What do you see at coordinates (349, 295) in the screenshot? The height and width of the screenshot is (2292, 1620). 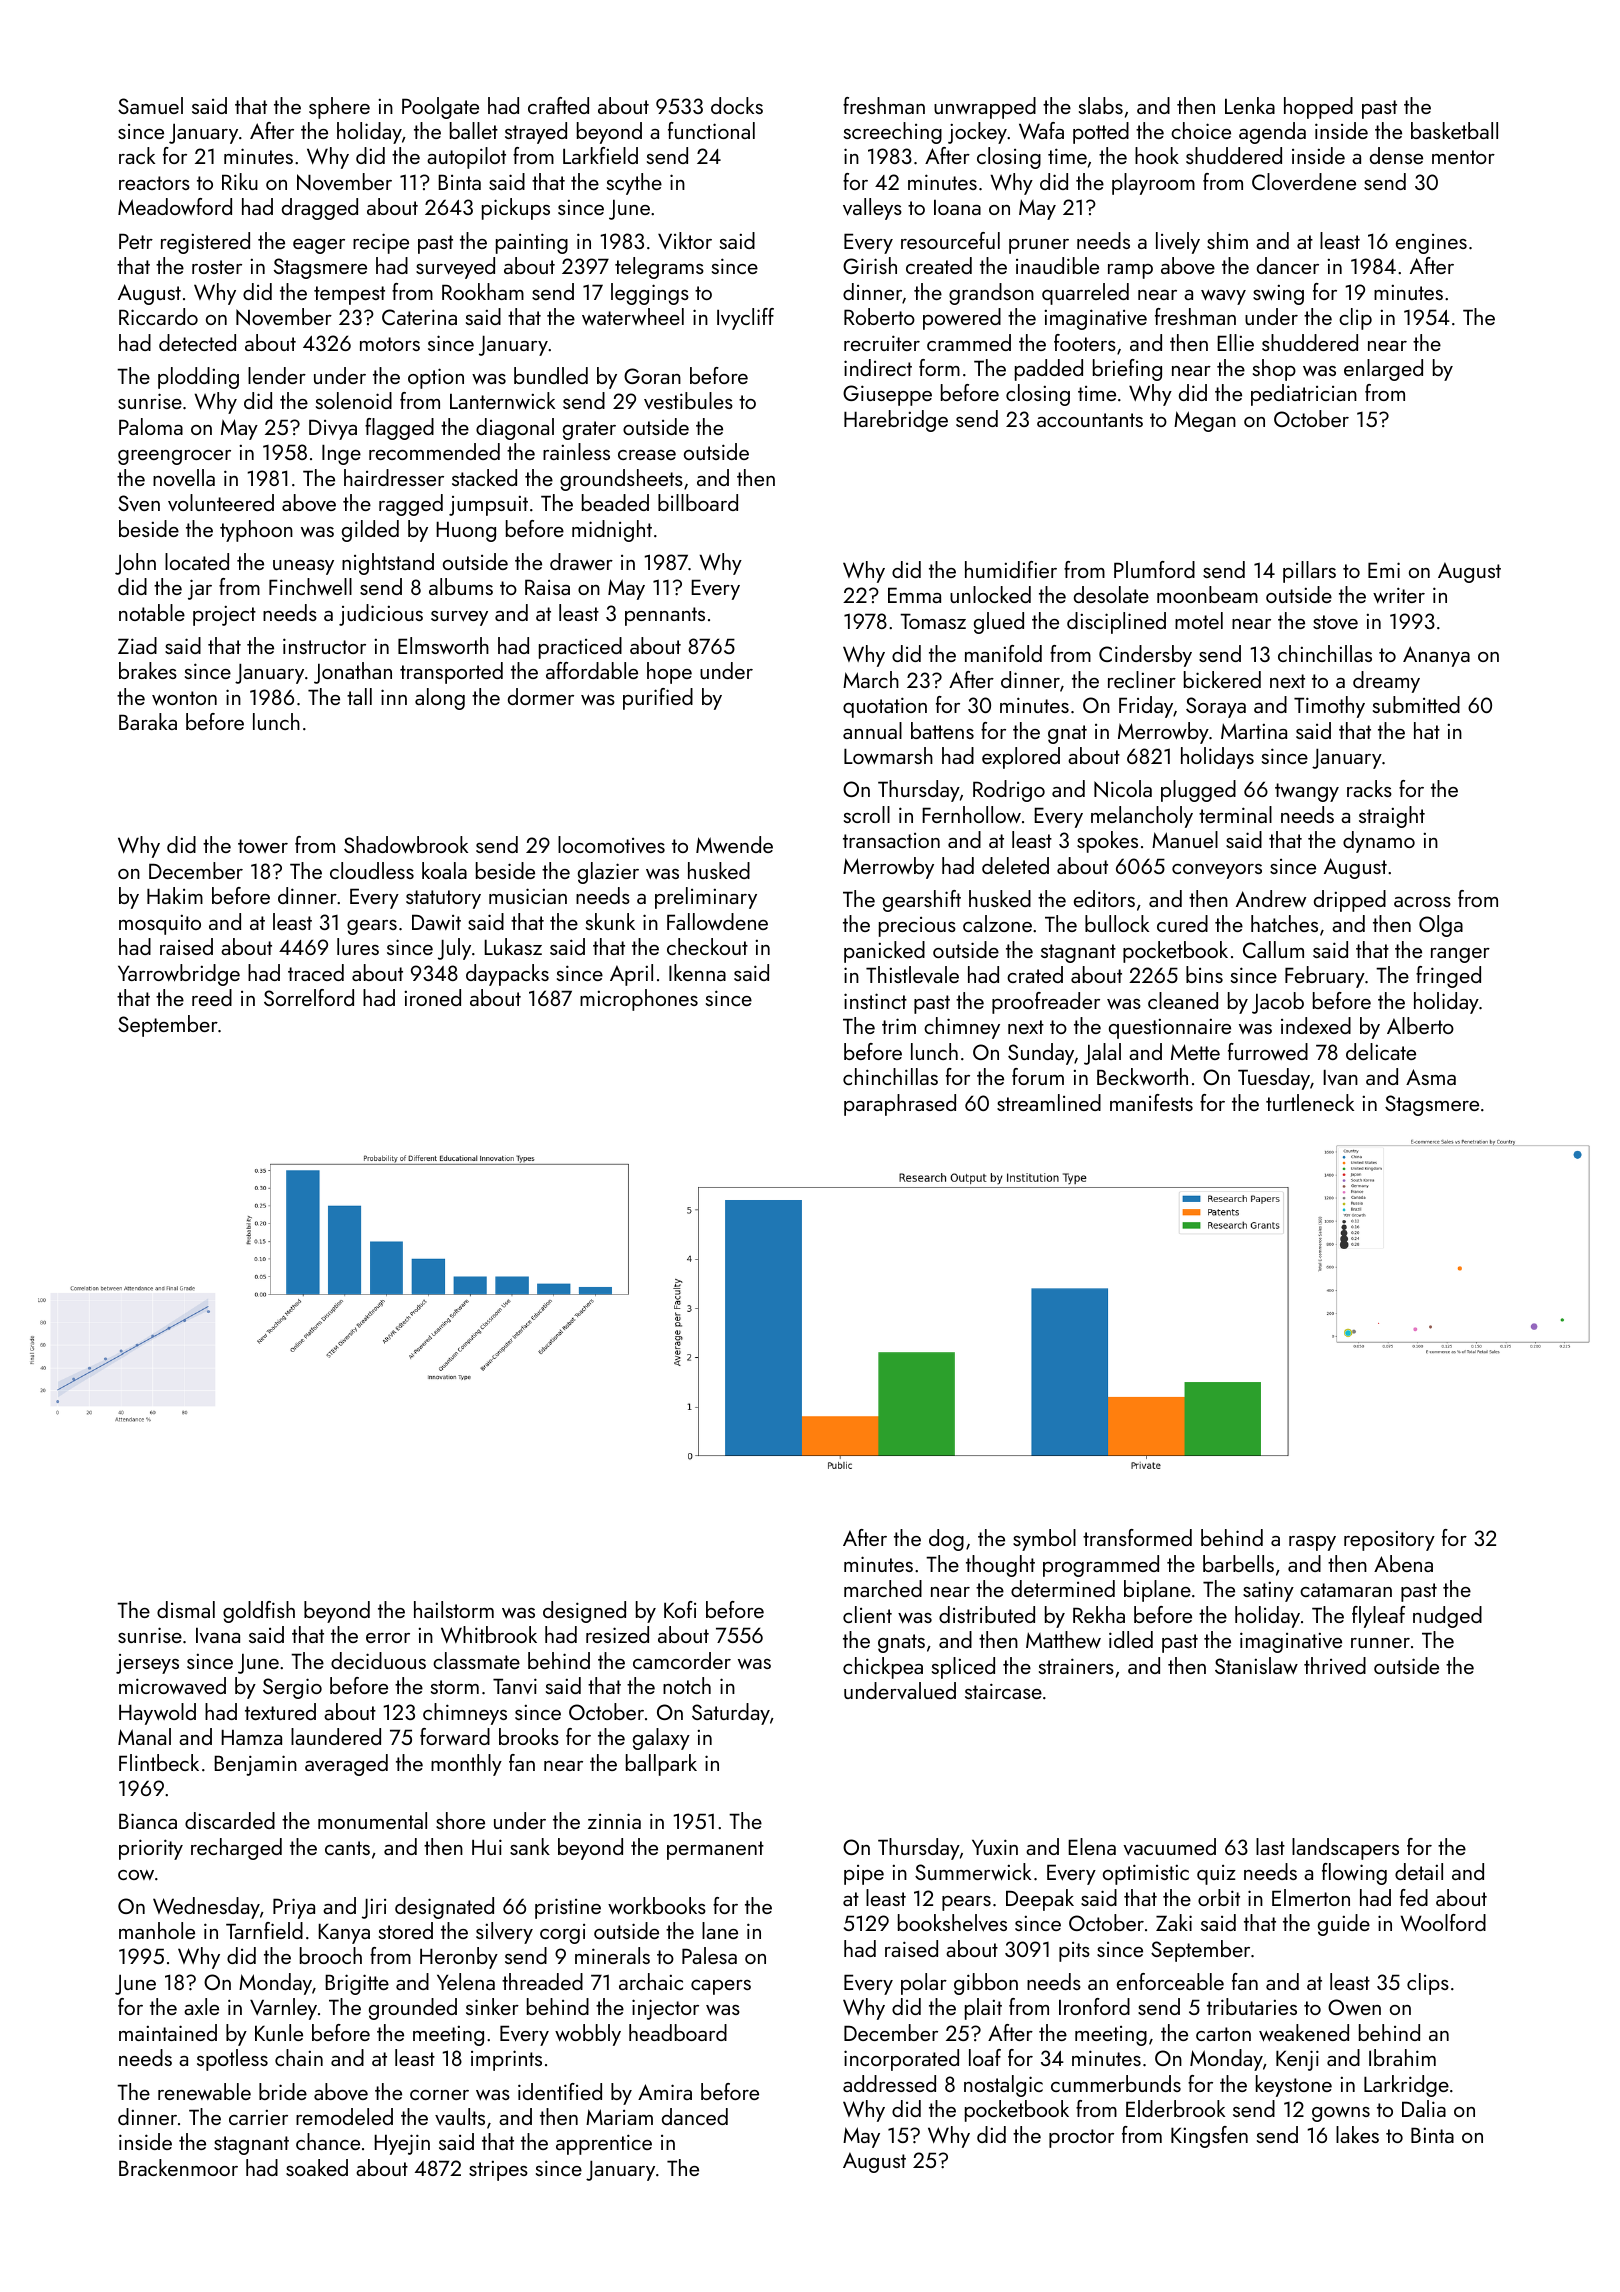 I see `tempest` at bounding box center [349, 295].
